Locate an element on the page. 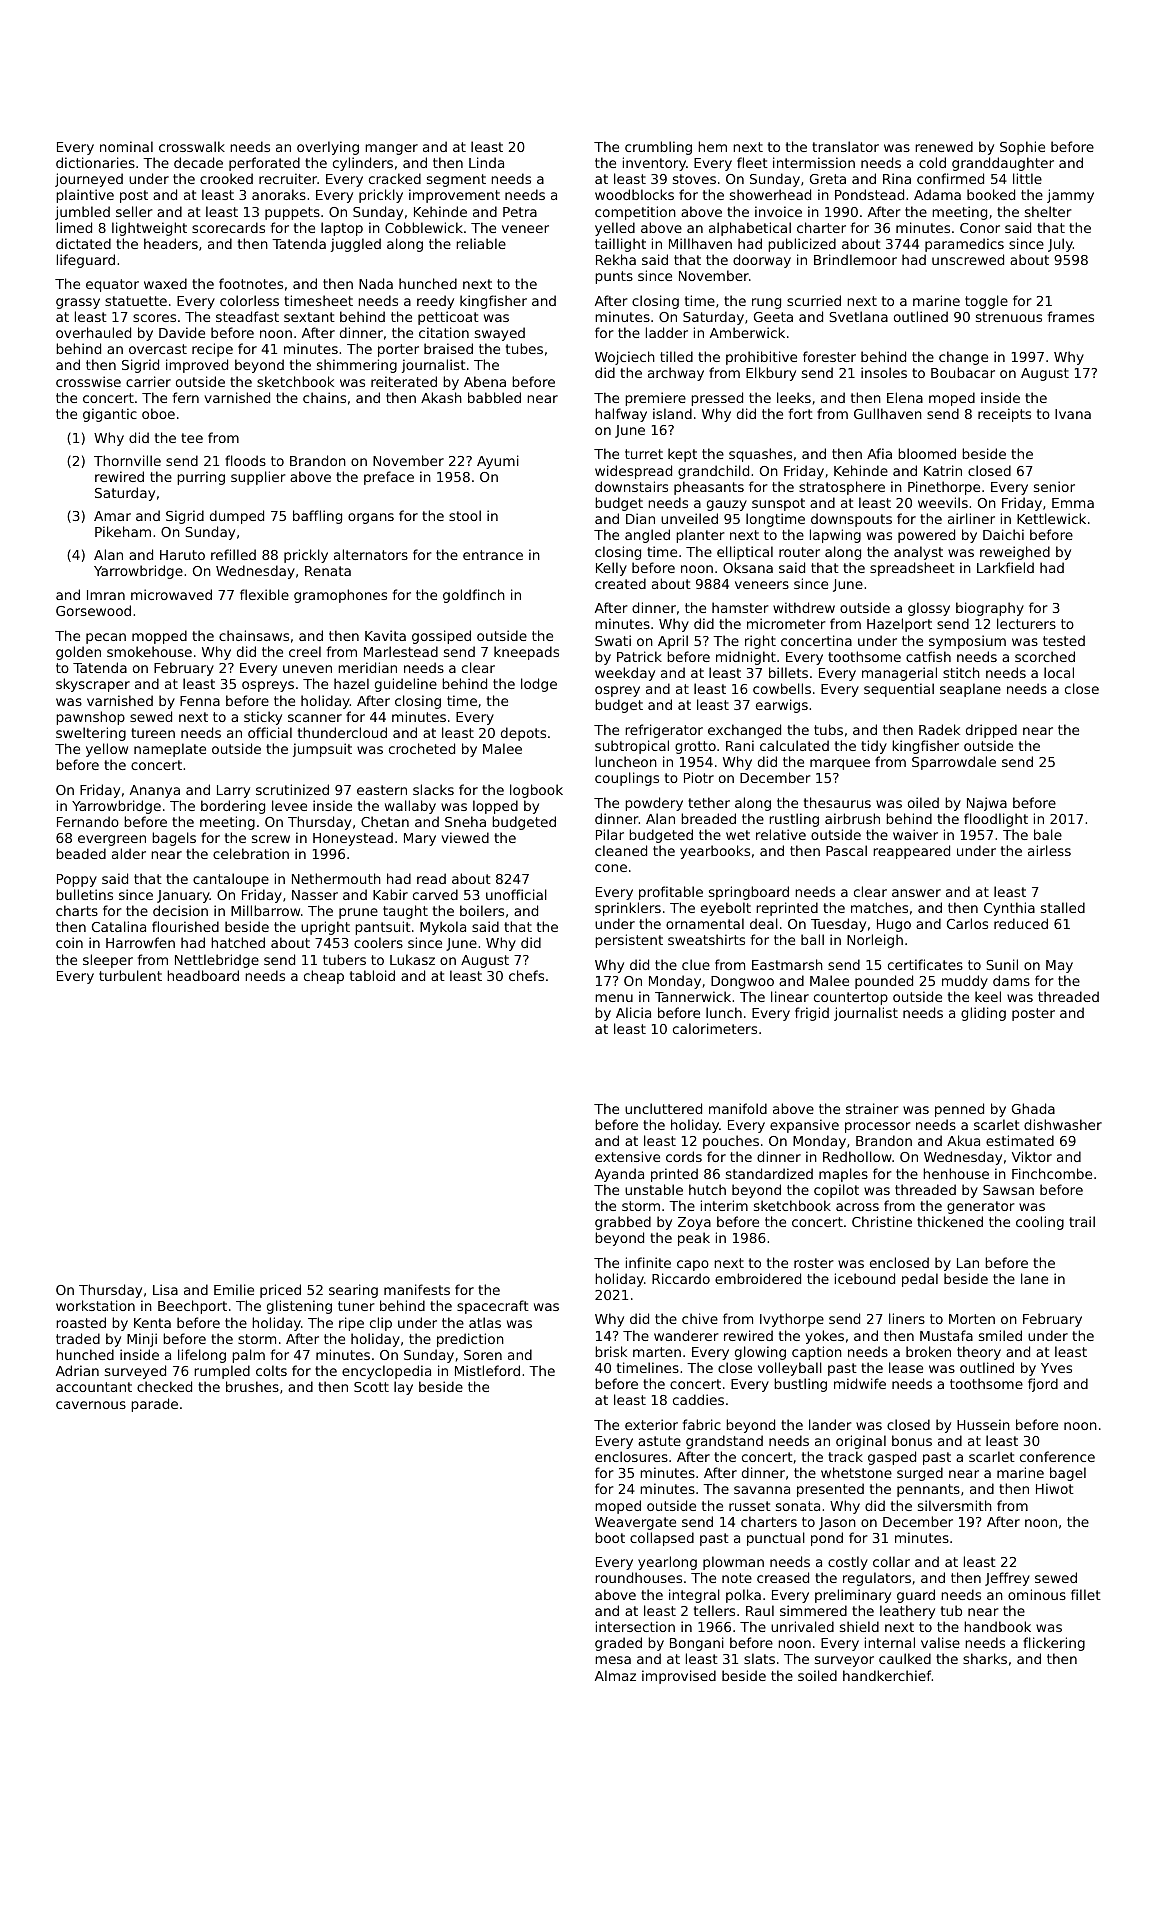 Image resolution: width=1158 pixels, height=1908 pixels. crosswalk is located at coordinates (192, 146).
